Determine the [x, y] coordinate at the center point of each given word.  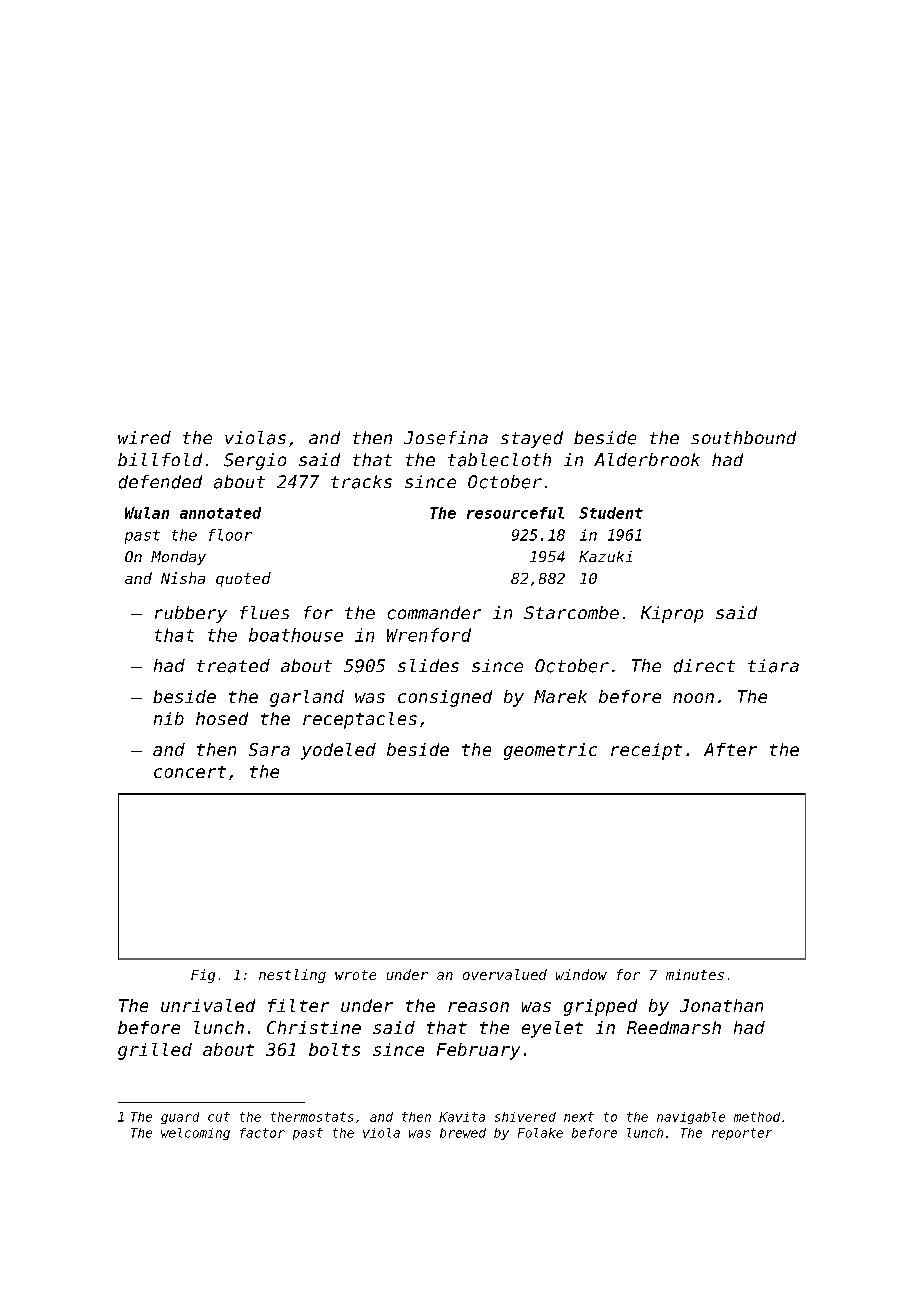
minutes [695, 974]
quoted [243, 579]
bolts [334, 1049]
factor [262, 1133]
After [730, 749]
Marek [560, 696]
